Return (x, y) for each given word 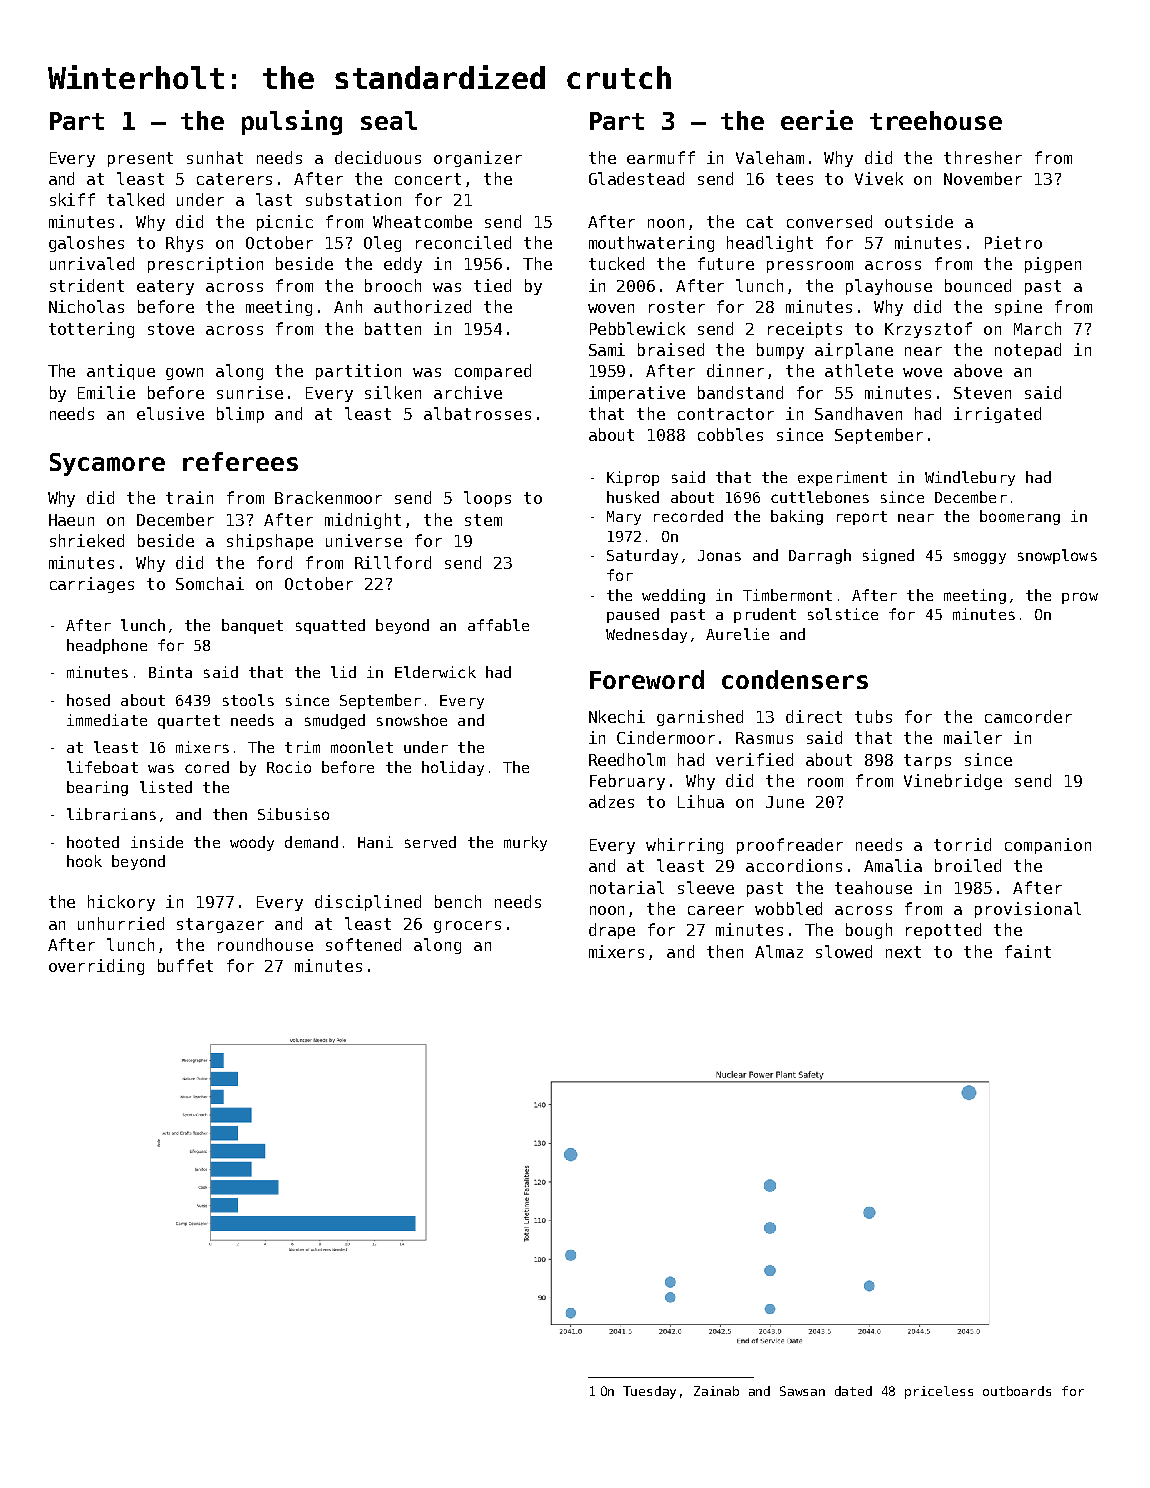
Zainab (716, 1391)
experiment (842, 478)
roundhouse (265, 944)
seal (389, 120)
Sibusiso (293, 814)
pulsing (292, 122)
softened (363, 944)
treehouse (936, 120)
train (189, 497)
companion (1048, 846)
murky (525, 843)
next (903, 952)
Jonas (719, 555)
